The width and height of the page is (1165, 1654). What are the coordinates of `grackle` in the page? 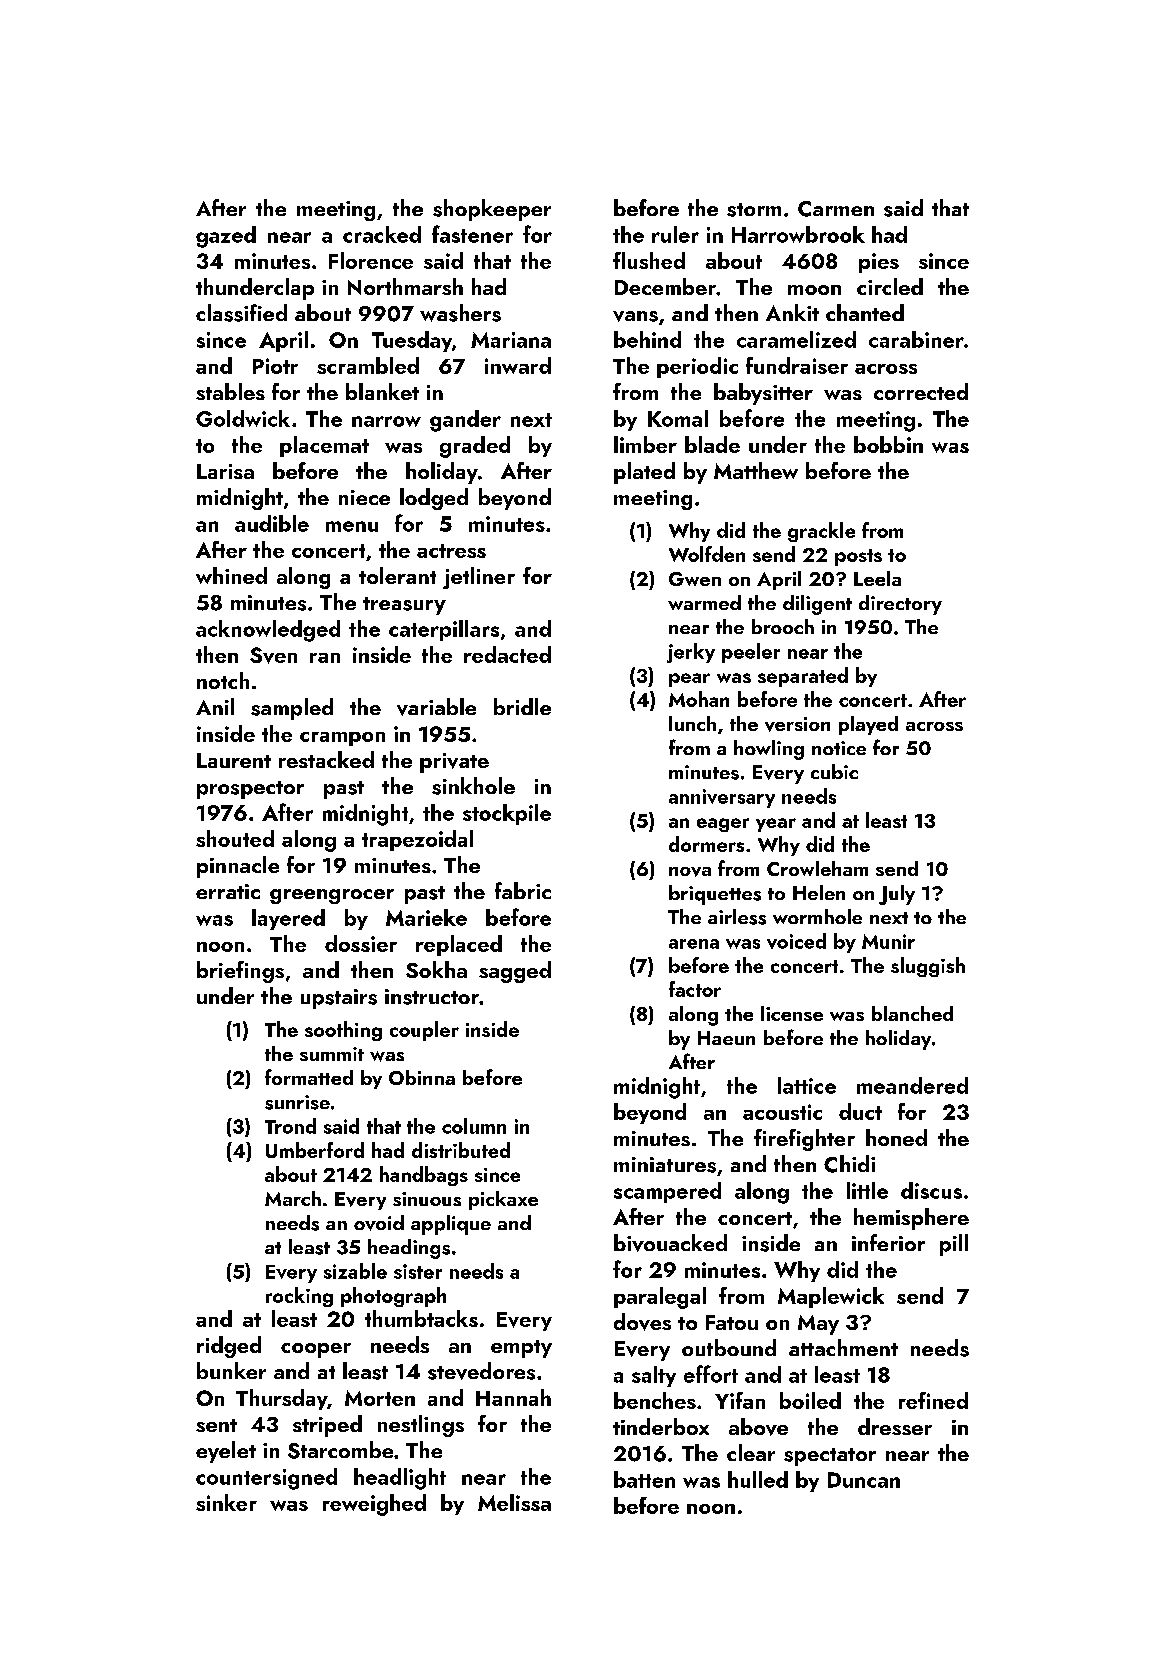 It's located at (821, 532).
